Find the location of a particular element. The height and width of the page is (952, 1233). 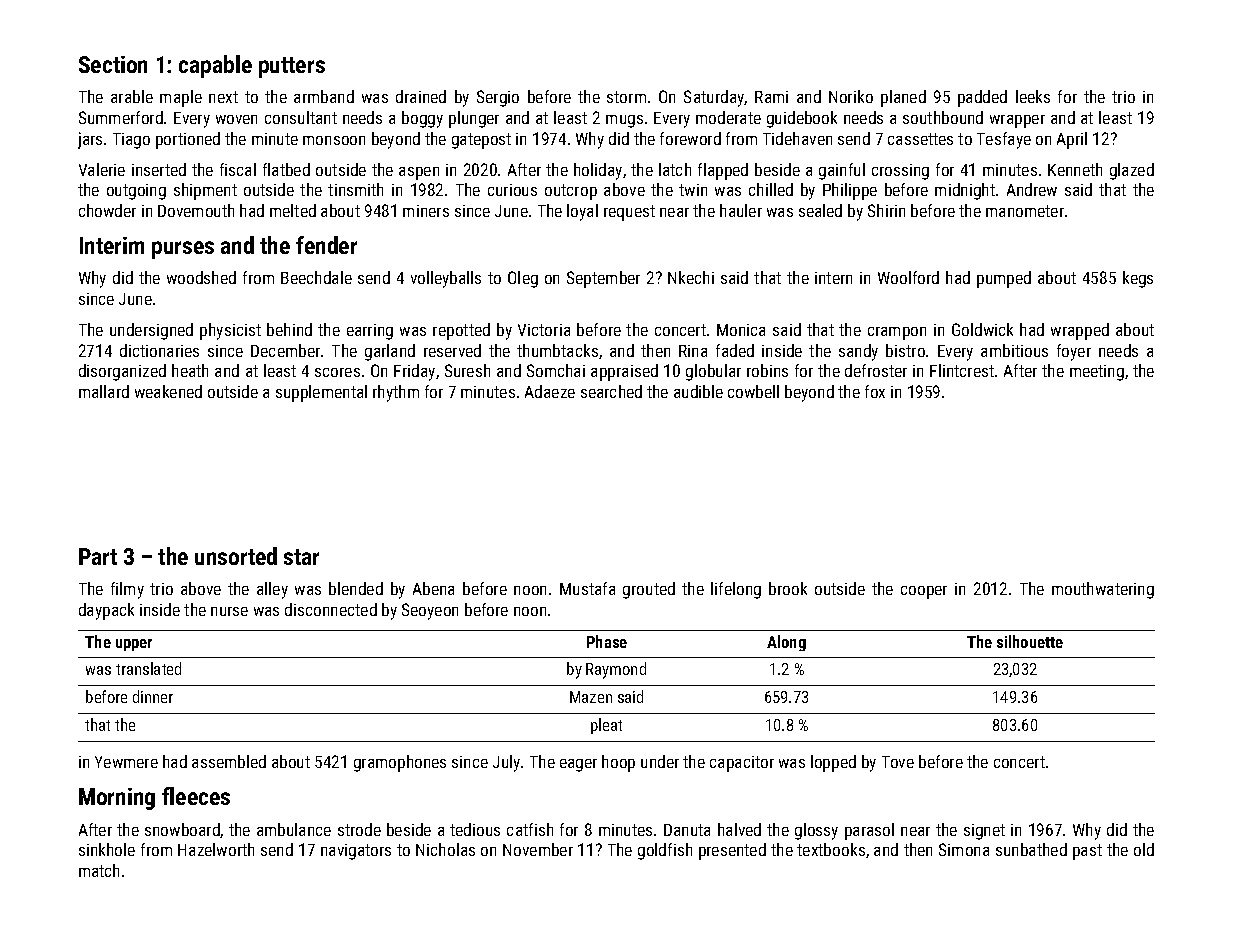

fox is located at coordinates (875, 391).
